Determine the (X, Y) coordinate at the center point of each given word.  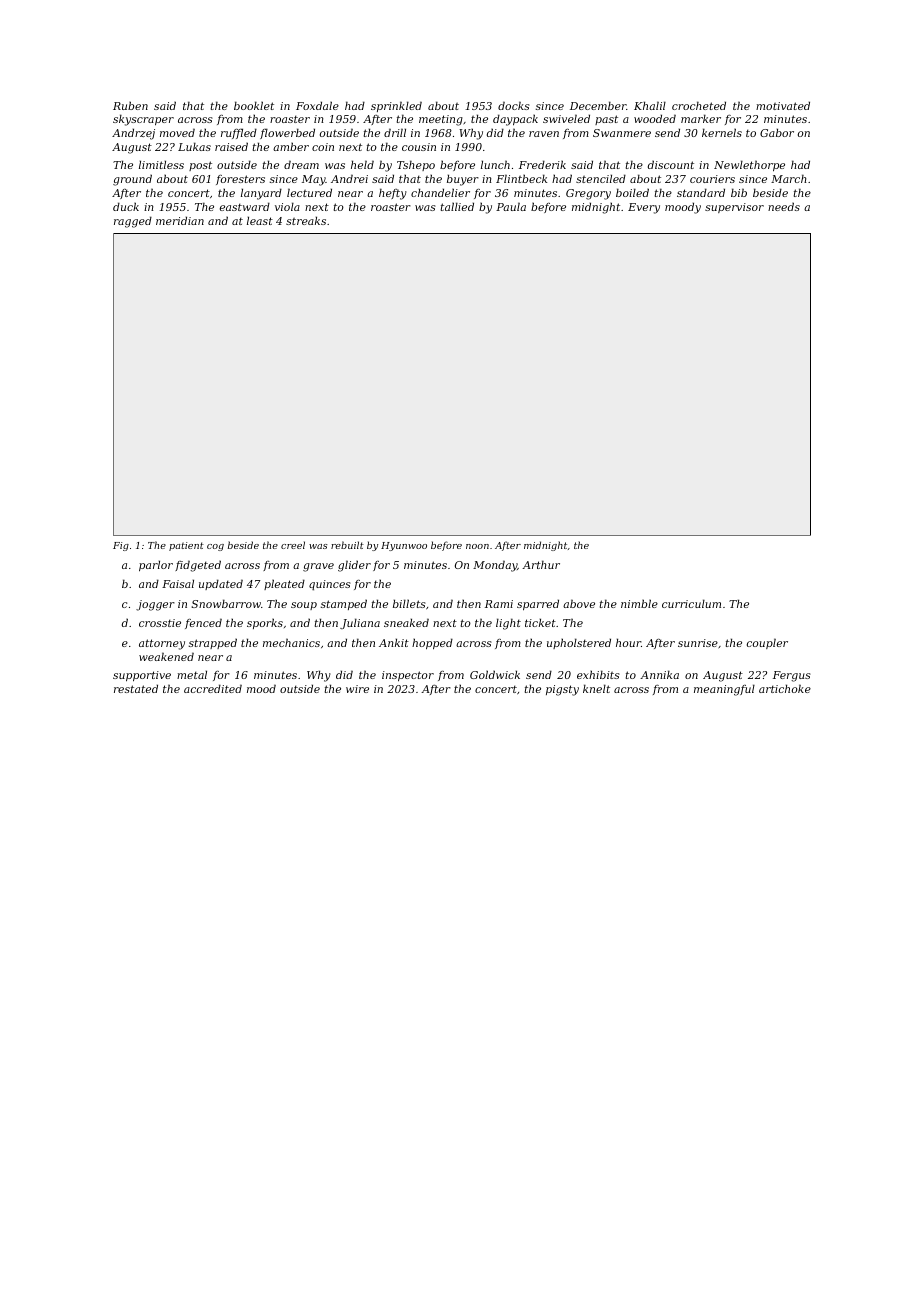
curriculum (691, 603)
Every (644, 208)
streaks (306, 220)
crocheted (699, 105)
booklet (254, 105)
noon (477, 546)
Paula (511, 206)
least (260, 220)
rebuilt (347, 545)
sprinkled (396, 106)
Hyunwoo (404, 546)
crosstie (160, 623)
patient (186, 546)
